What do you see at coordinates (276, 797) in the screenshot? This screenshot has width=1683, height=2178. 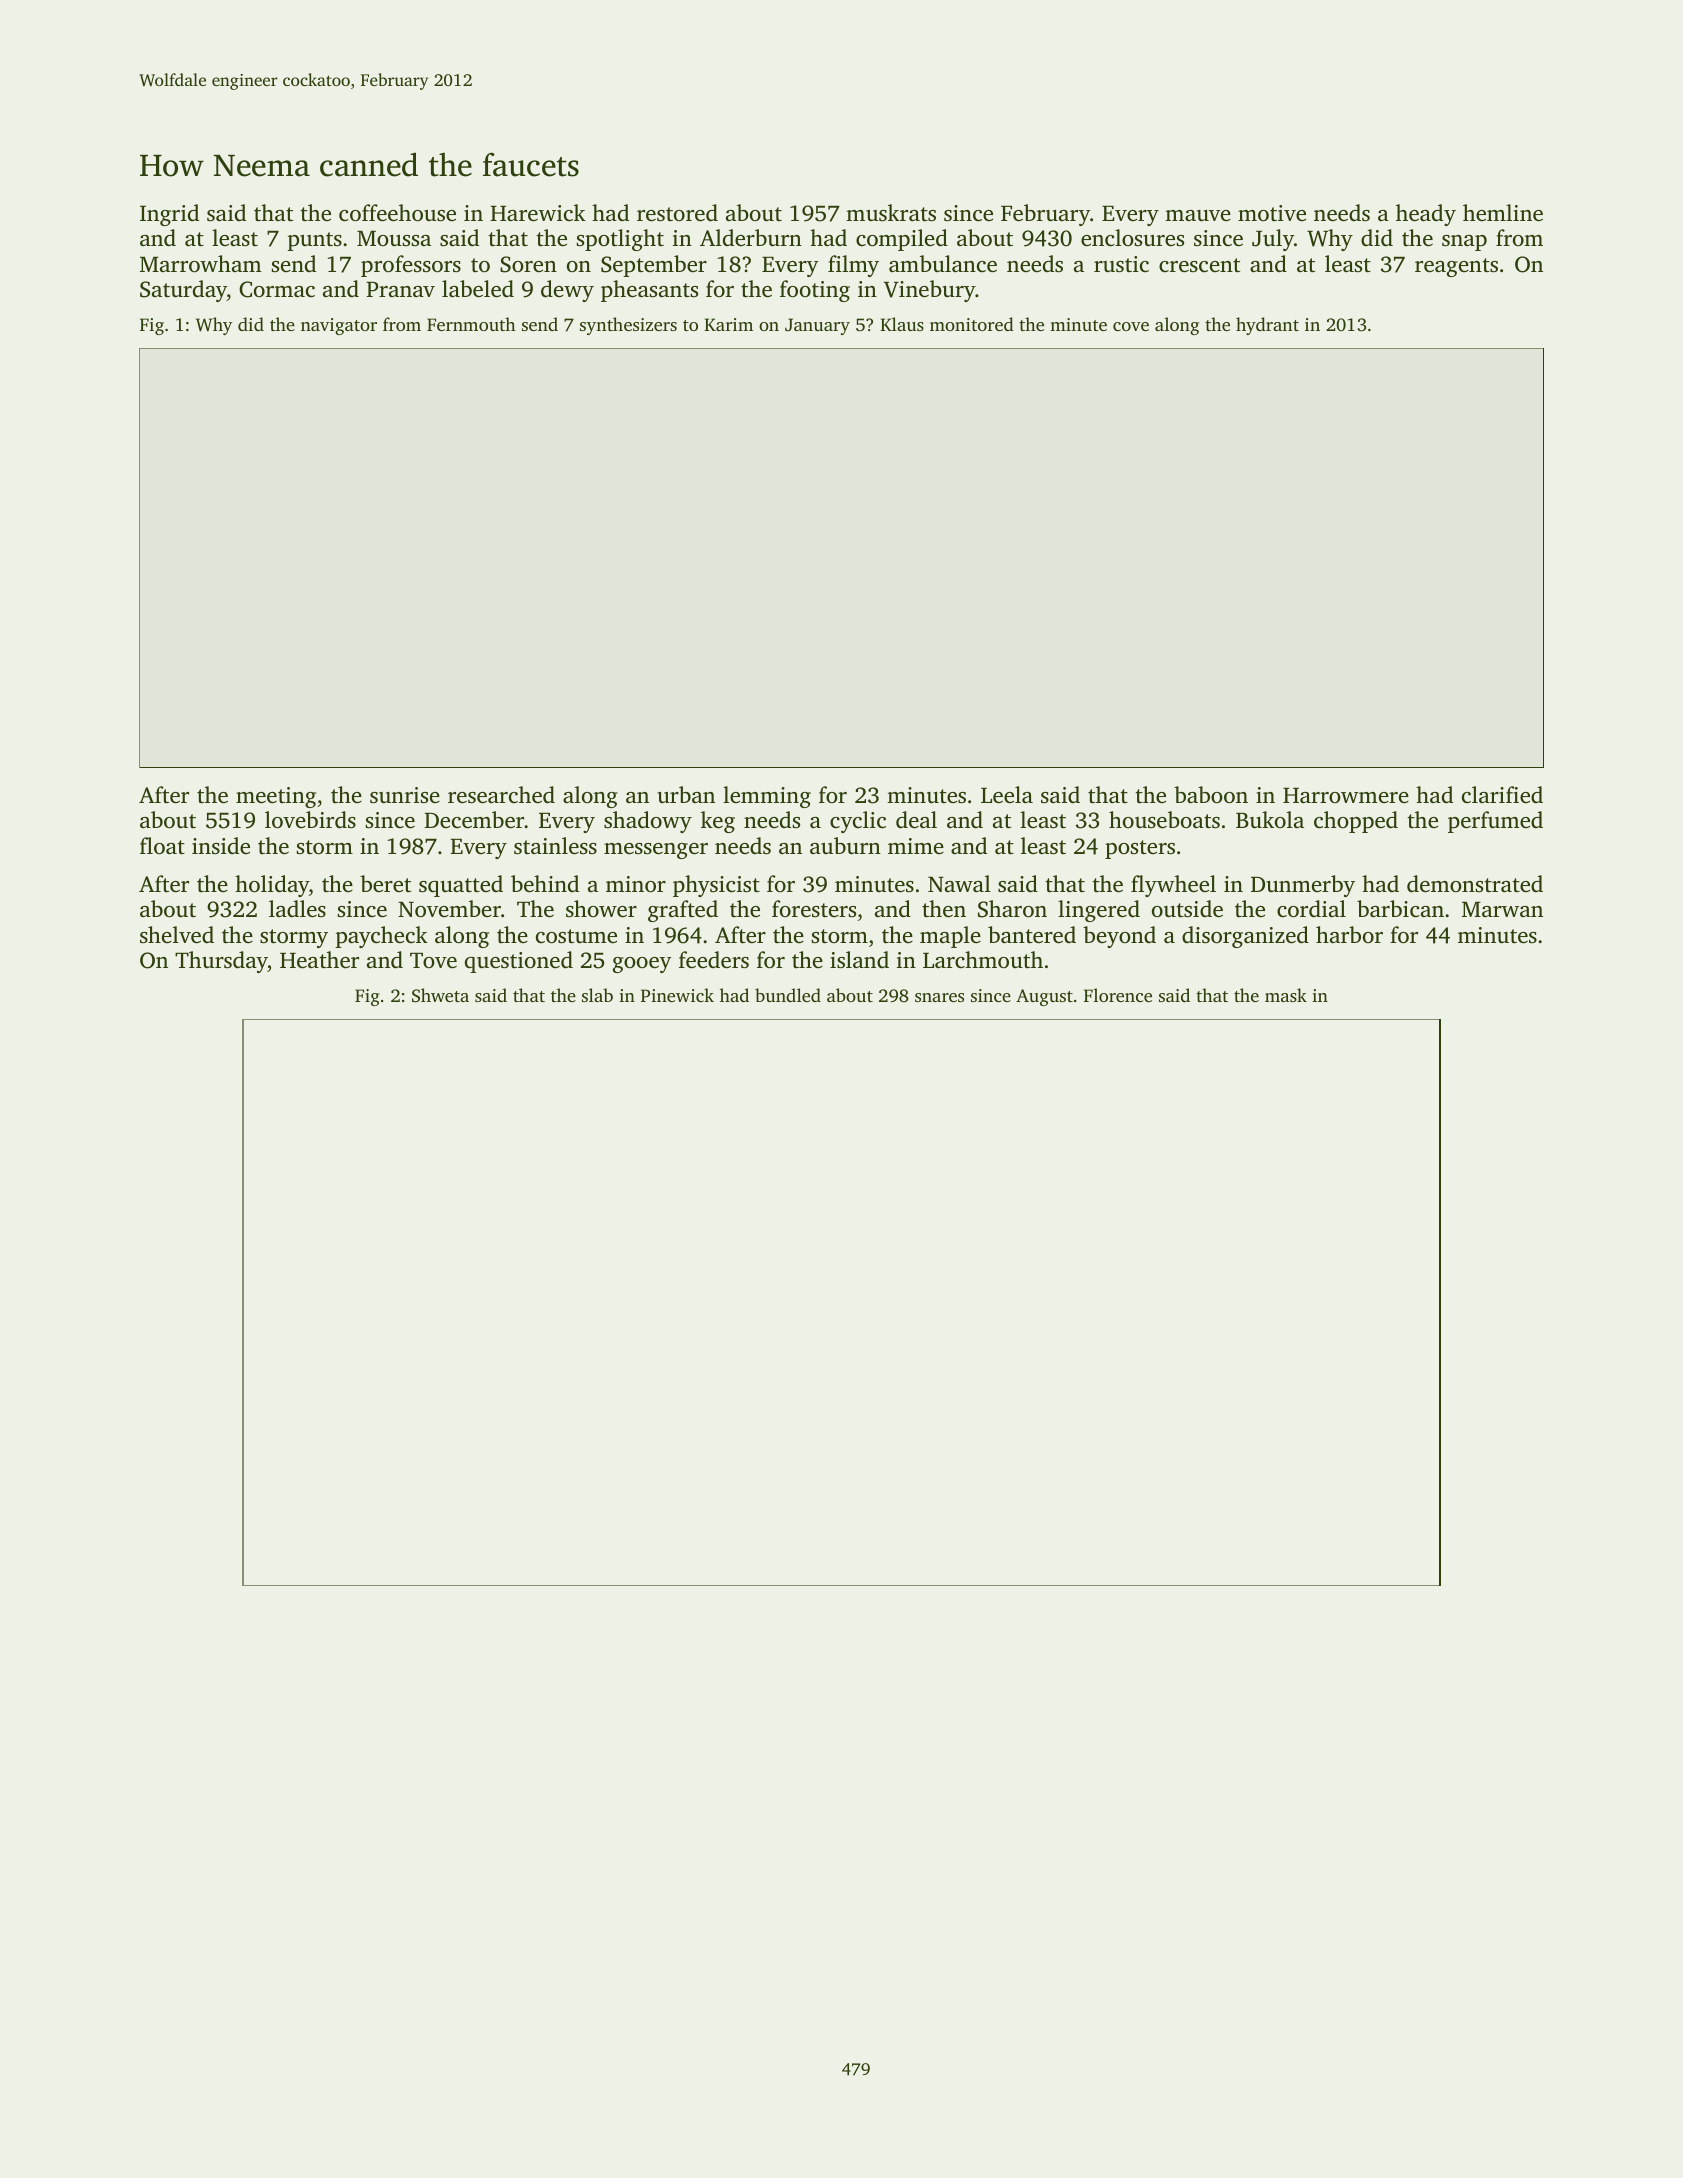 I see `meeting` at bounding box center [276, 797].
